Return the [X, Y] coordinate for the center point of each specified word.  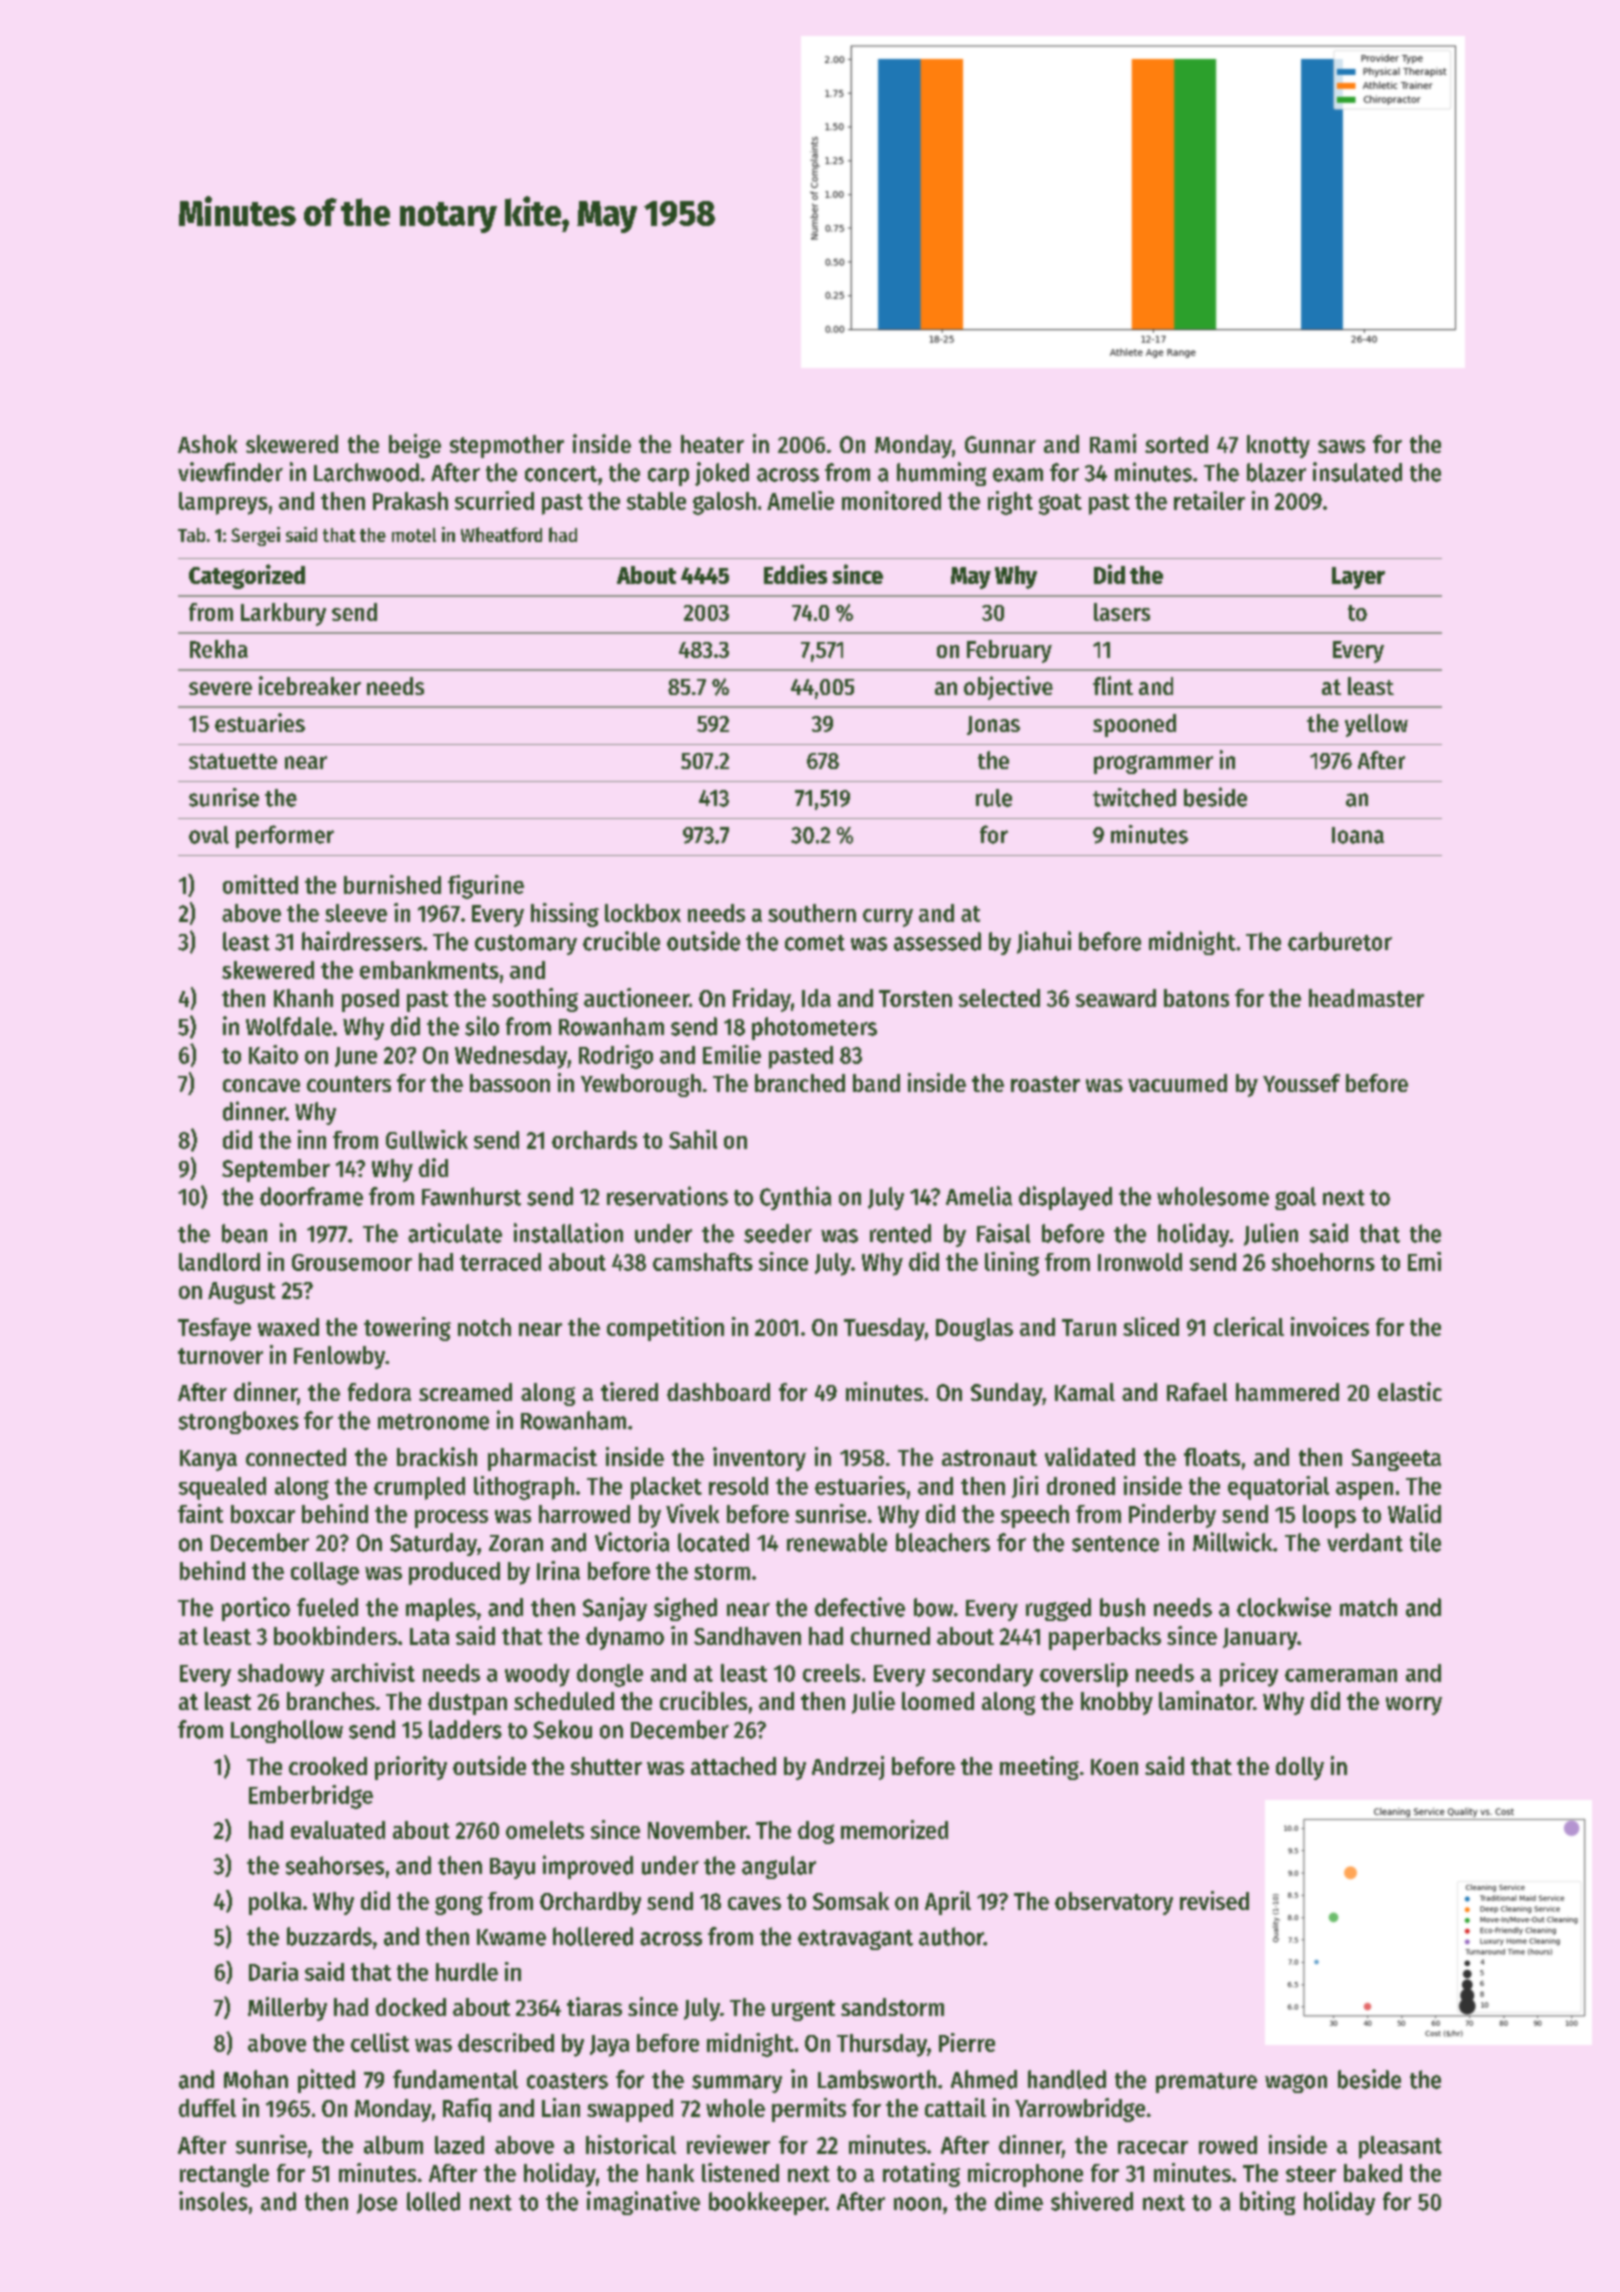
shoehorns [1323, 1262]
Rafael [1197, 1392]
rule [994, 798]
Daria [273, 1971]
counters [349, 1084]
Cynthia [795, 1198]
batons [1196, 998]
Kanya [208, 1460]
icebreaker [310, 685]
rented [900, 1233]
